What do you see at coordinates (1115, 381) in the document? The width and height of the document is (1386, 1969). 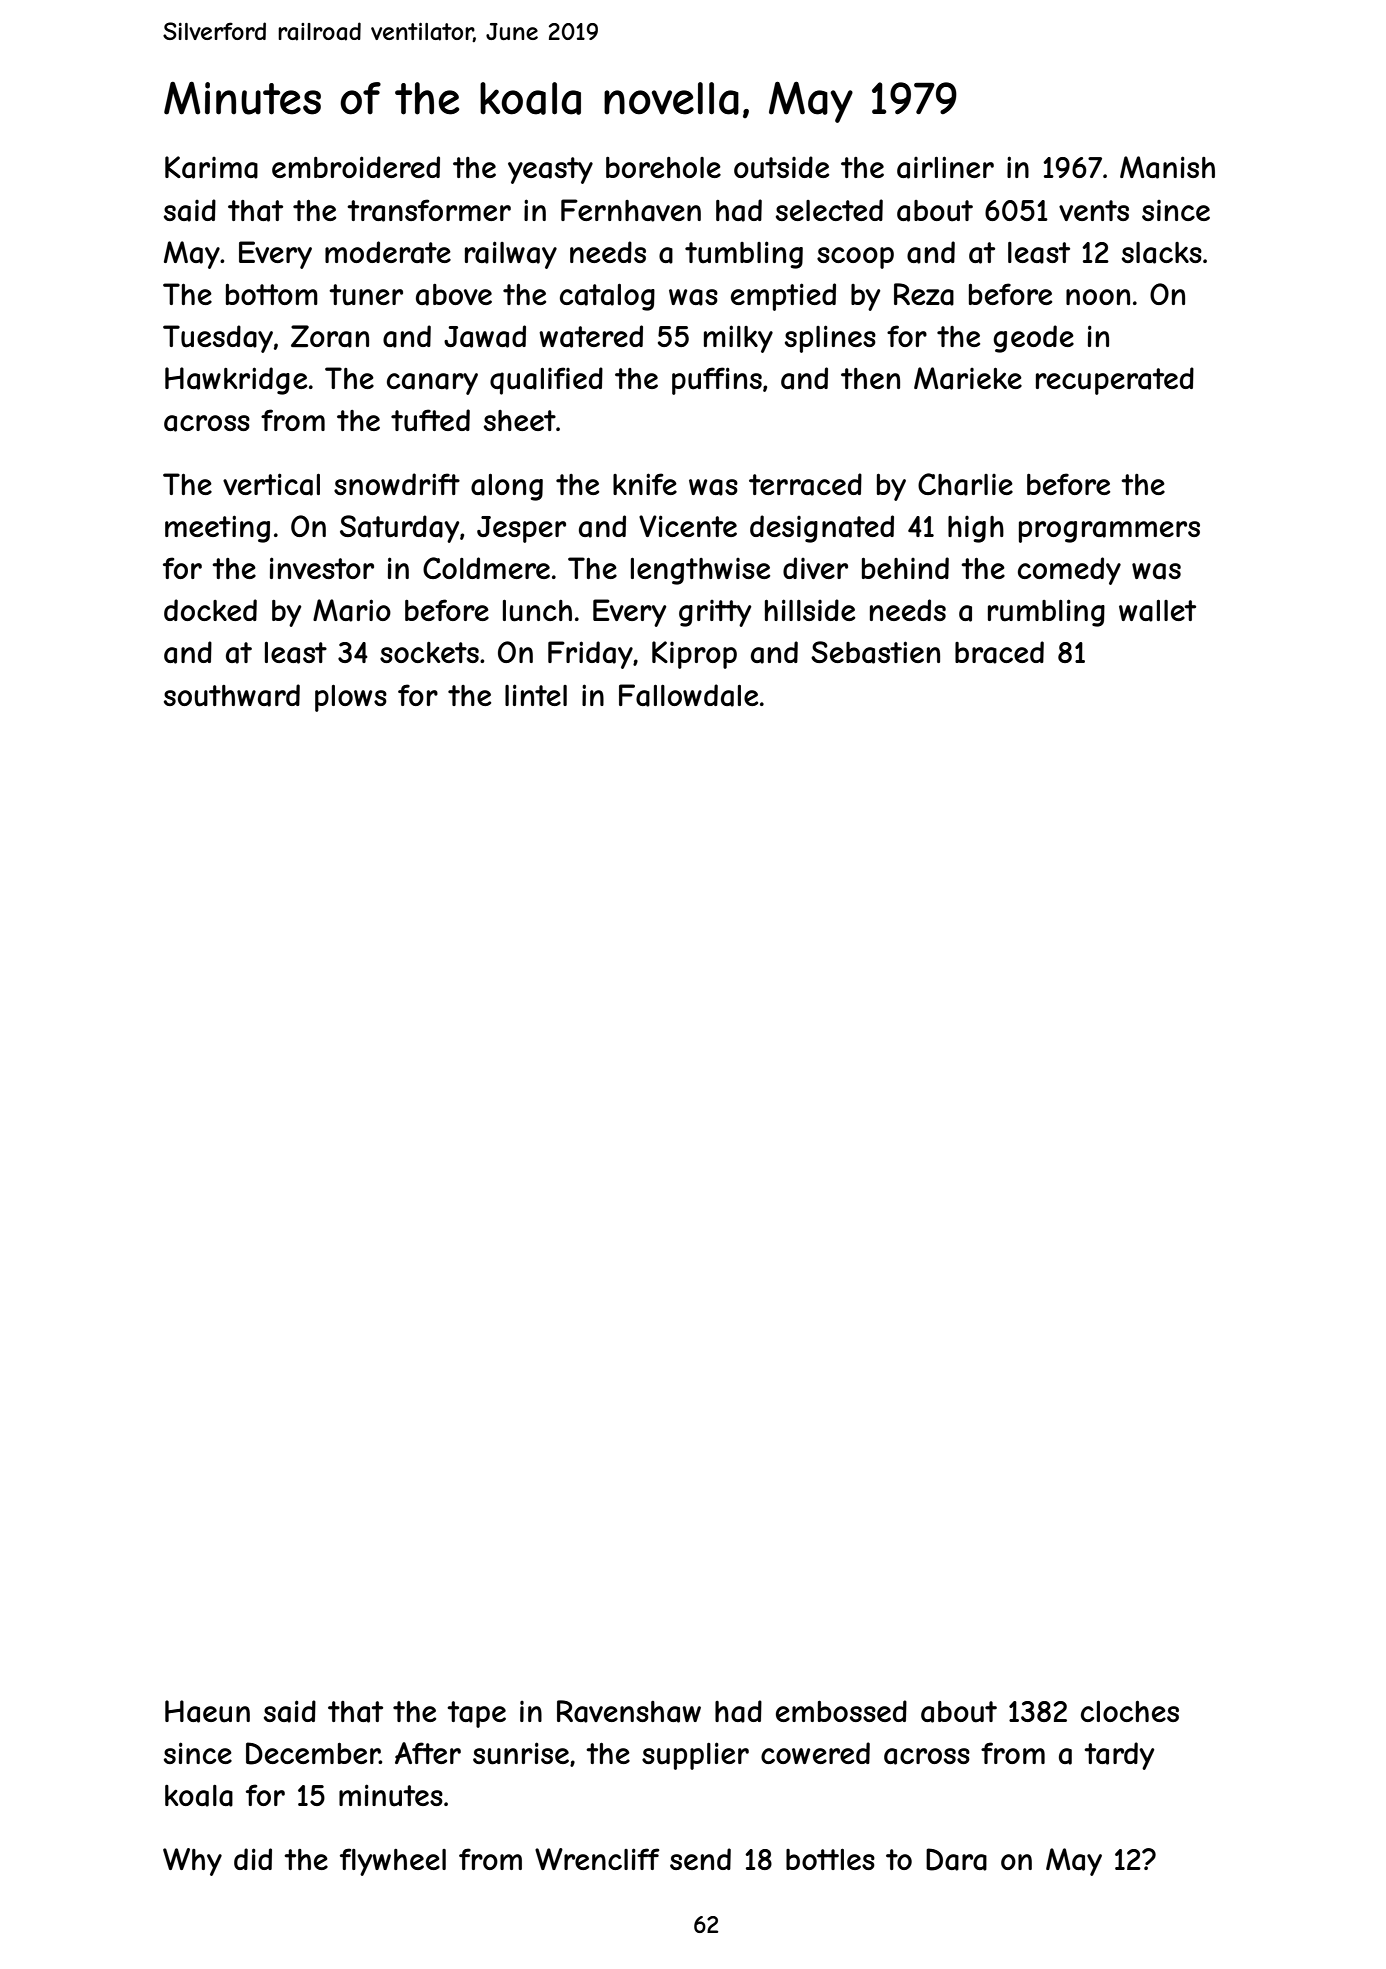 I see `recuperated` at bounding box center [1115, 381].
